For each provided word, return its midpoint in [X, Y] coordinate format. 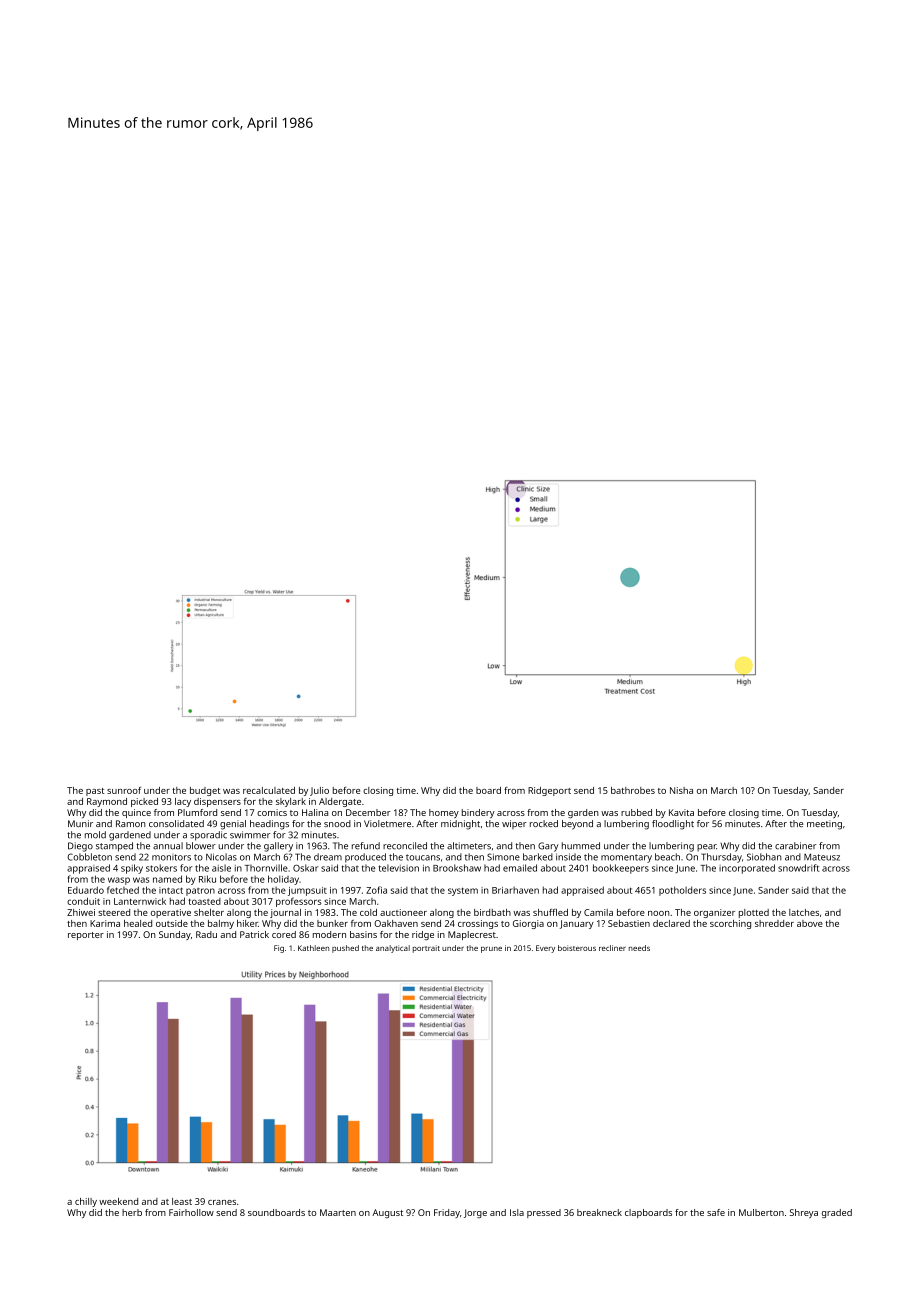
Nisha [681, 790]
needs [639, 948]
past [95, 792]
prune [491, 950]
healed [138, 923]
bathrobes [633, 790]
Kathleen [313, 948]
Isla [517, 1212]
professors [299, 902]
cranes [222, 1202]
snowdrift [798, 868]
